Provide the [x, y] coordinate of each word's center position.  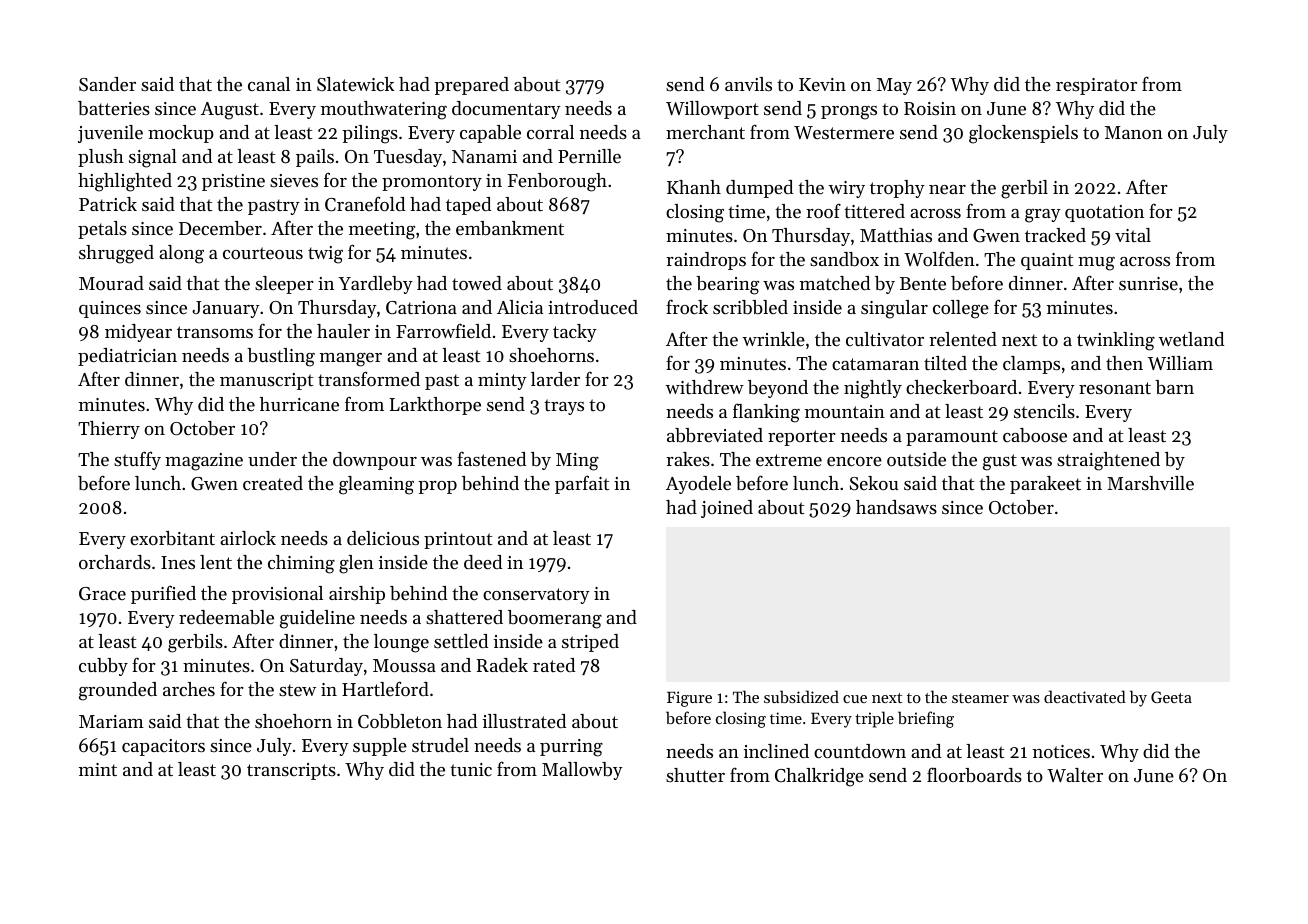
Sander [107, 84]
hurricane [299, 404]
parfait [582, 484]
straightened [1108, 461]
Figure [689, 699]
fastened [491, 458]
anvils [748, 84]
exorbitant [172, 538]
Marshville [1150, 483]
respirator [1096, 86]
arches [189, 689]
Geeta [1171, 697]
